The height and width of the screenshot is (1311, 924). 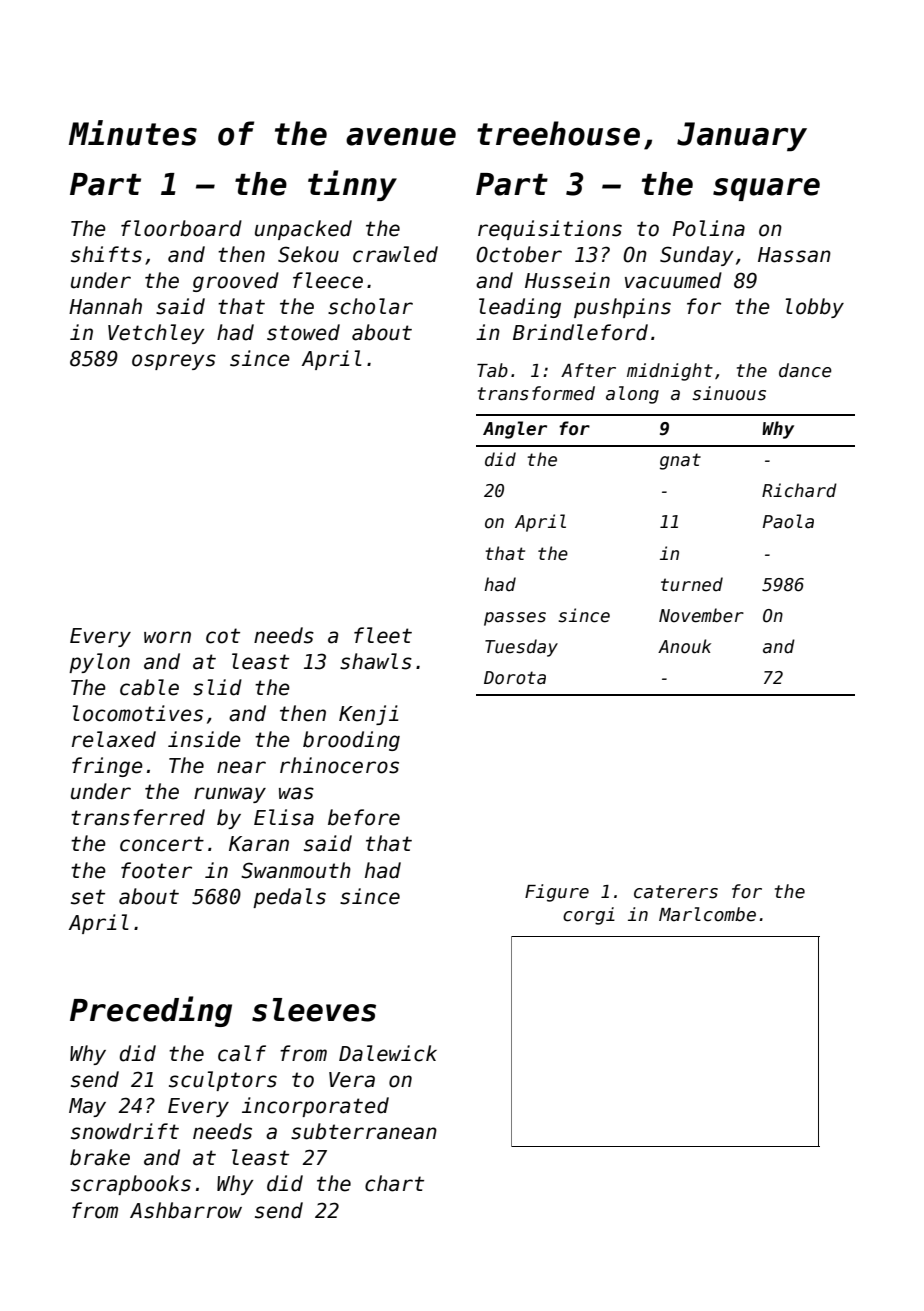 What do you see at coordinates (394, 1183) in the screenshot?
I see `chart` at bounding box center [394, 1183].
